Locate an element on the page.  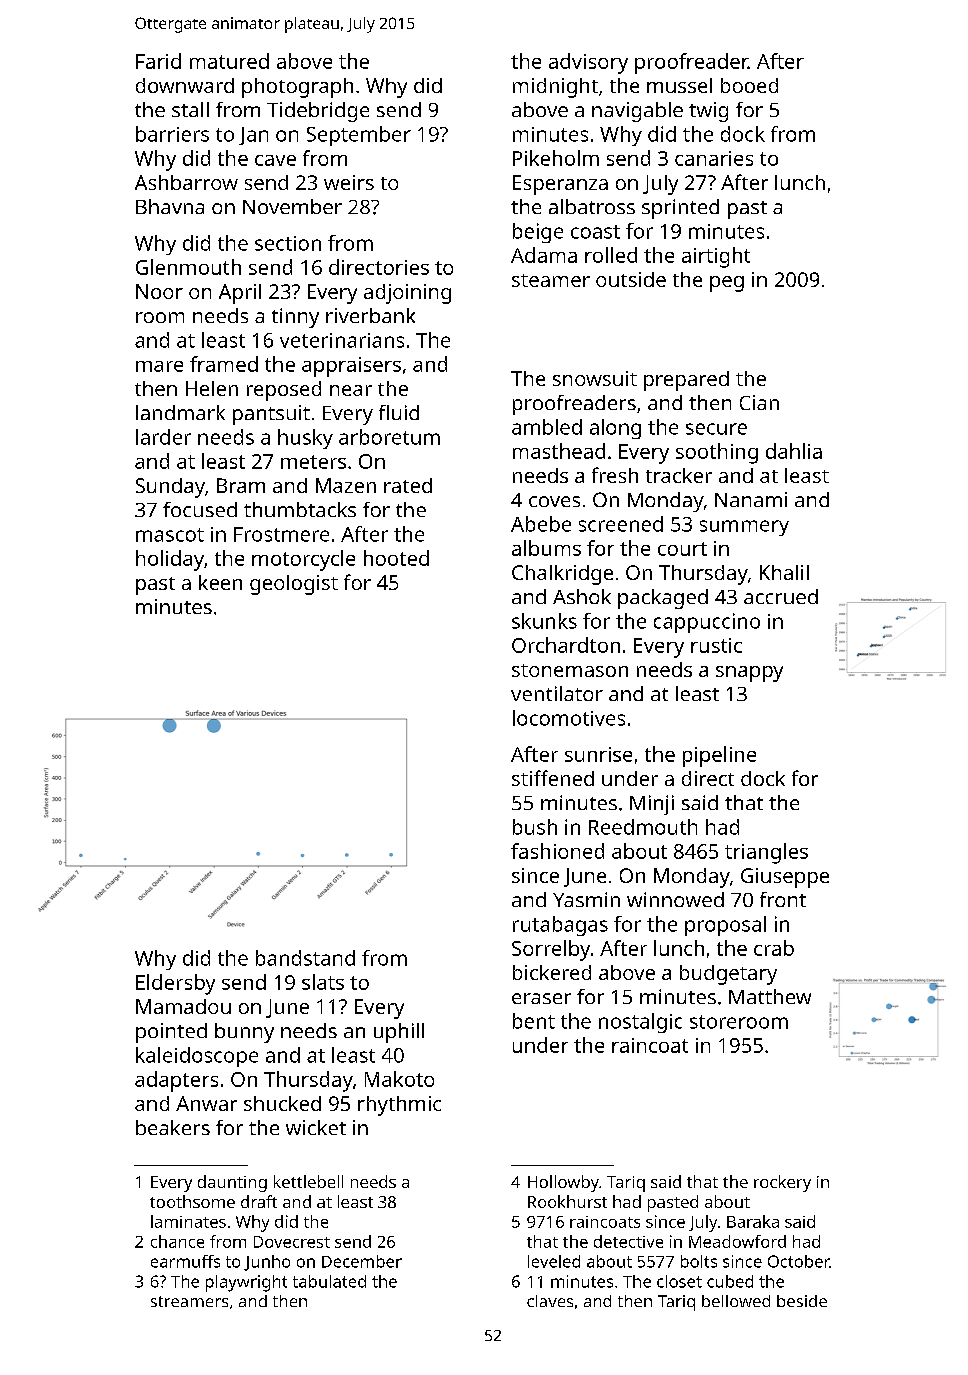
Cian is located at coordinates (759, 402).
